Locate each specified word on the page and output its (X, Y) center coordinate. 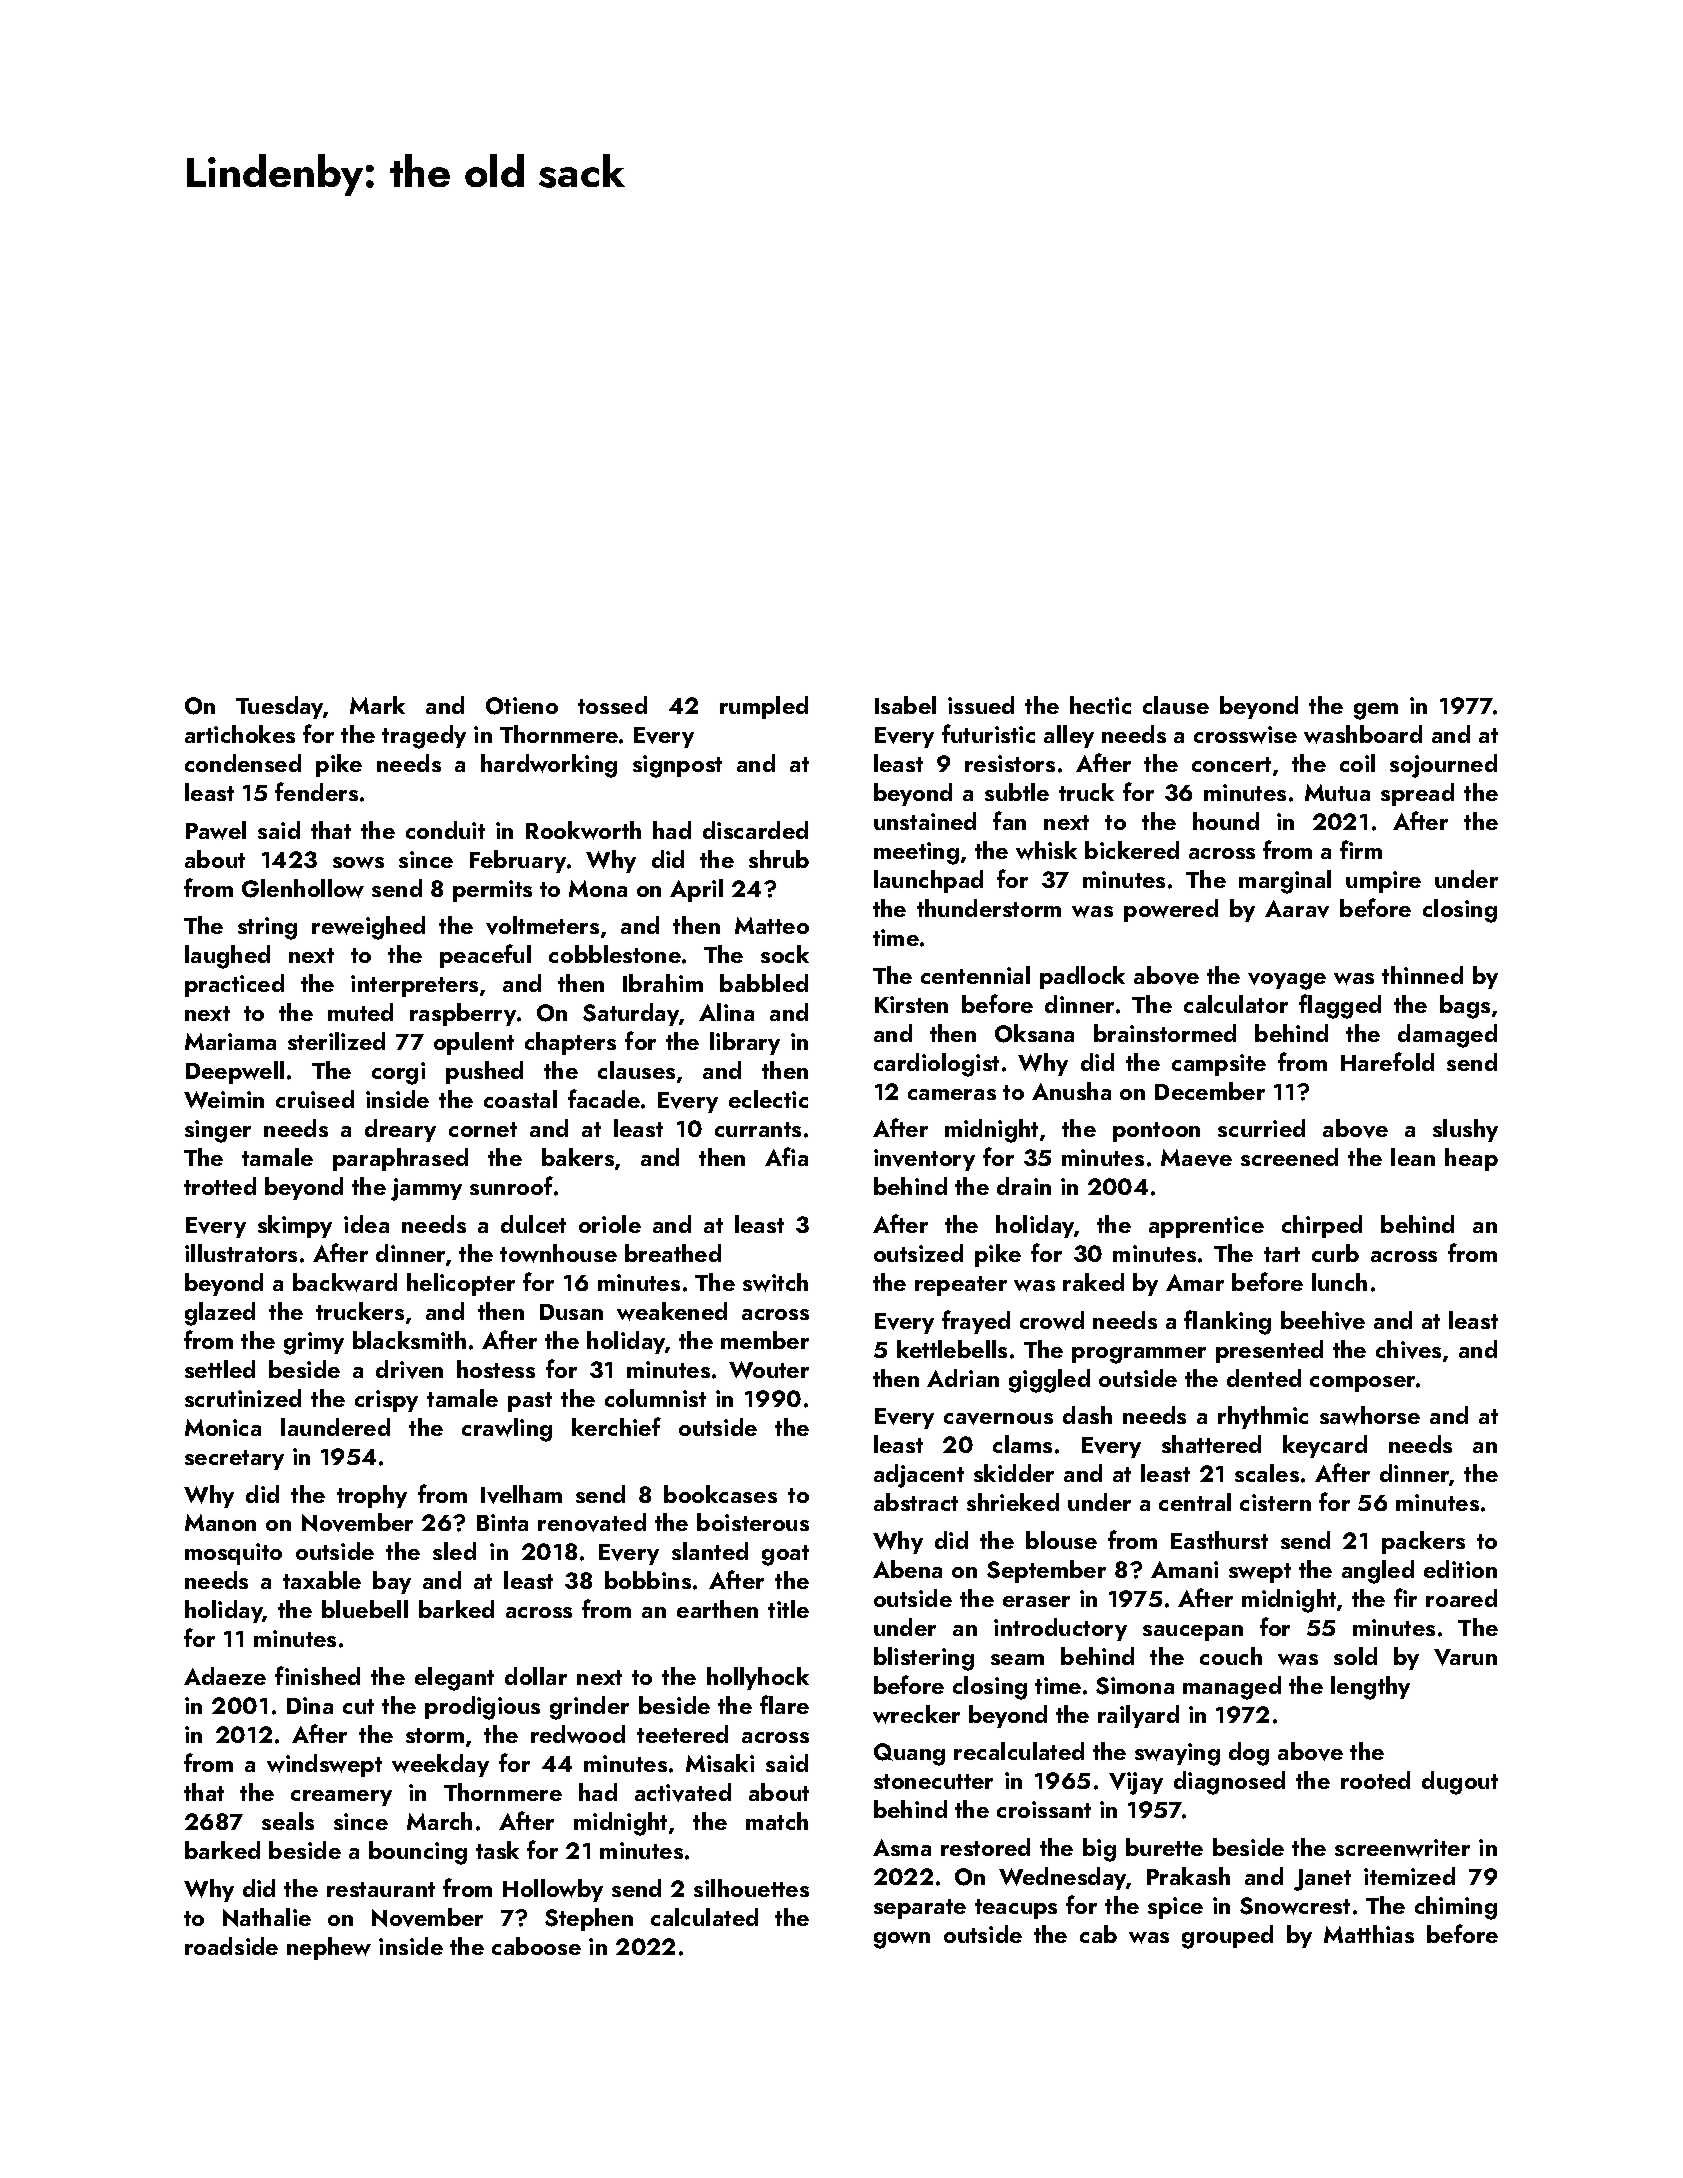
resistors (1010, 763)
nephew (329, 1948)
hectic (1100, 705)
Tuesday (280, 707)
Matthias (1369, 1934)
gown (902, 1940)
